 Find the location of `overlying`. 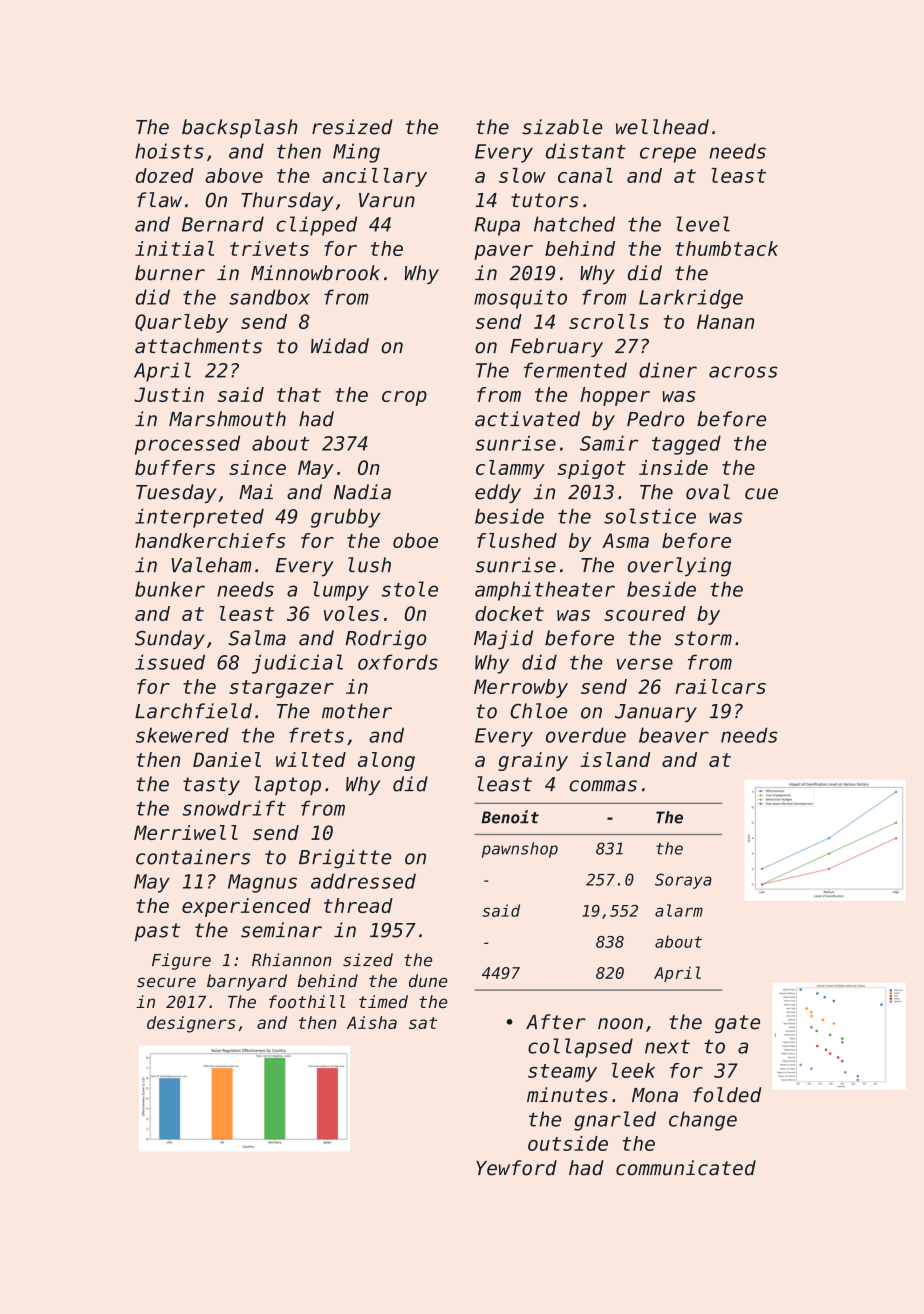

overlying is located at coordinates (679, 567).
